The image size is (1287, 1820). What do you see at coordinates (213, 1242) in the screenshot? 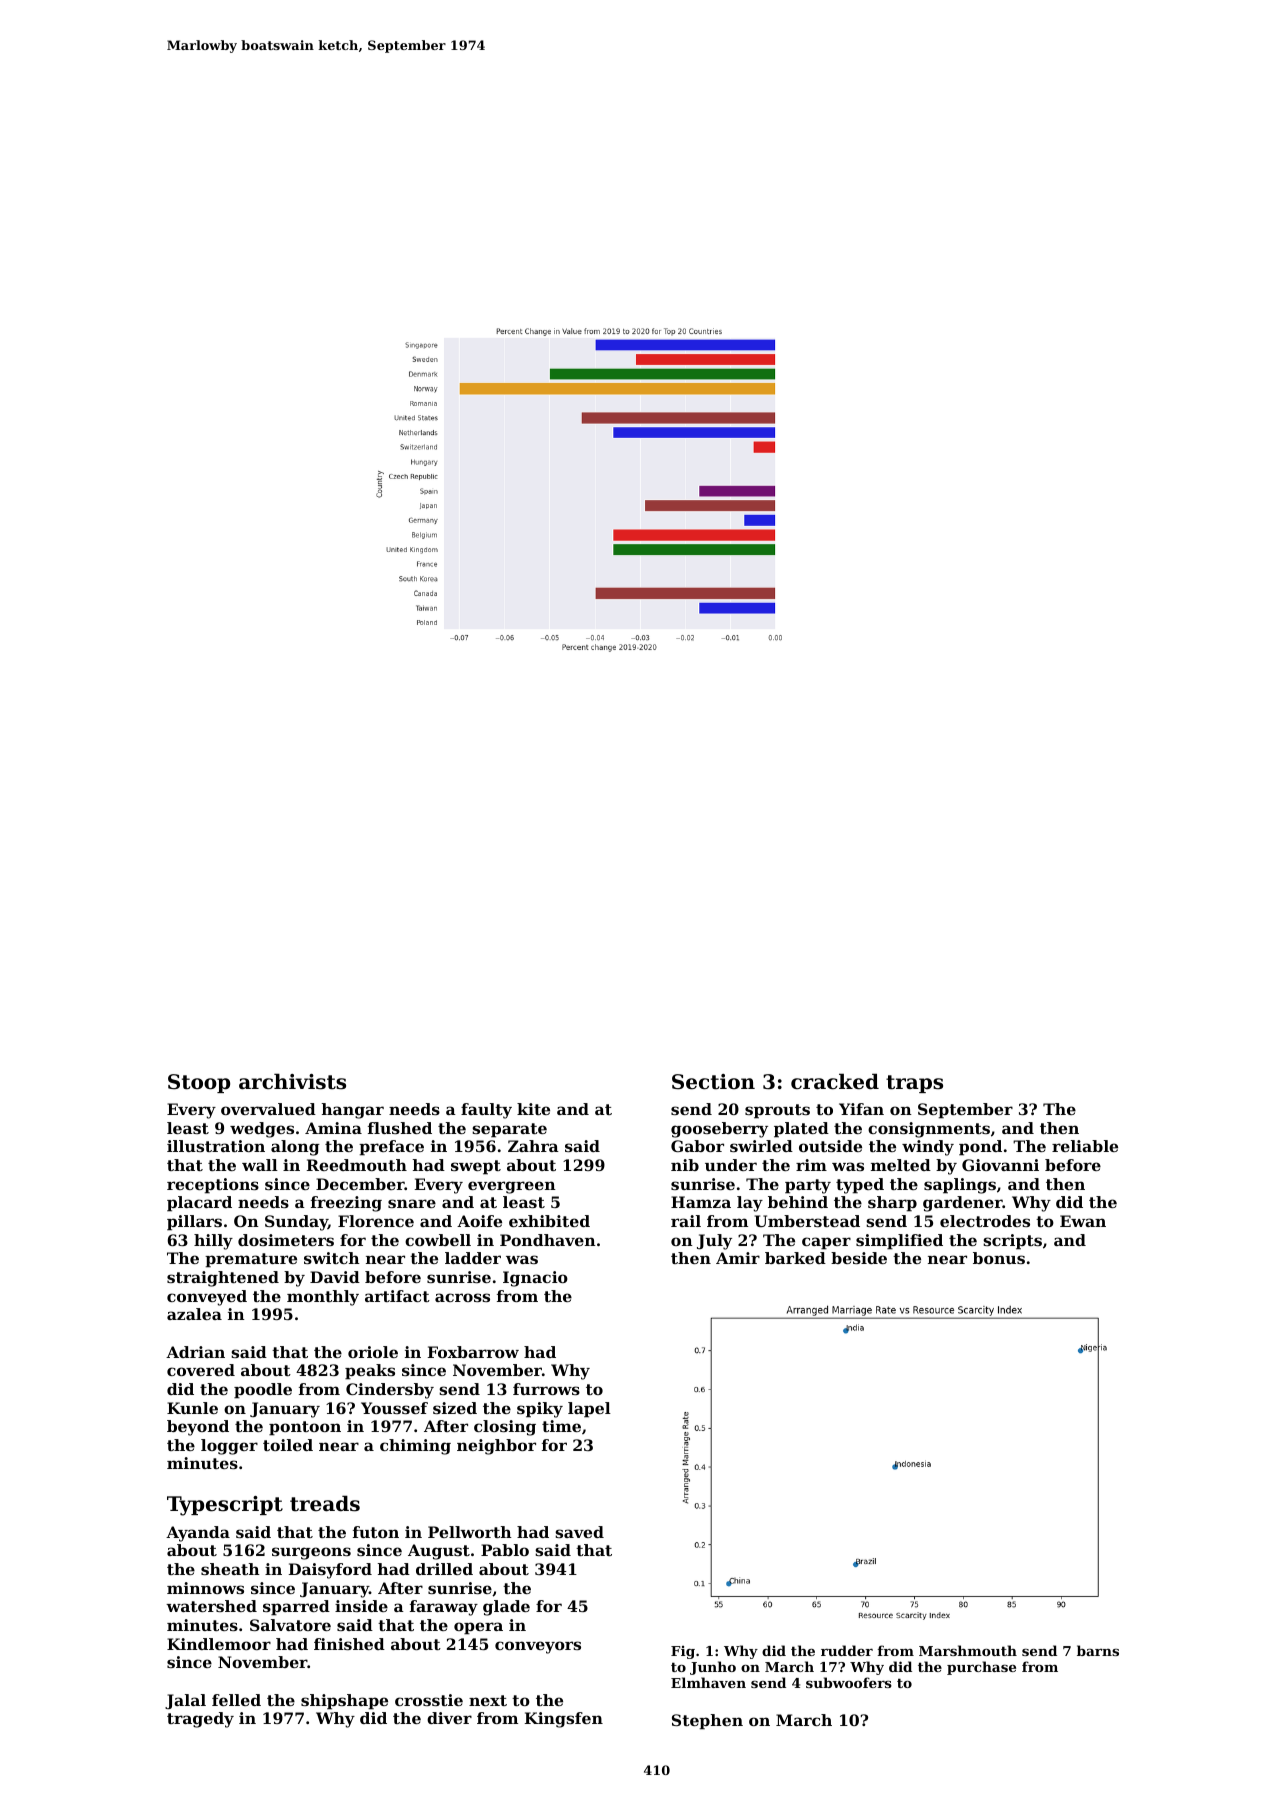
I see `hilly` at bounding box center [213, 1242].
